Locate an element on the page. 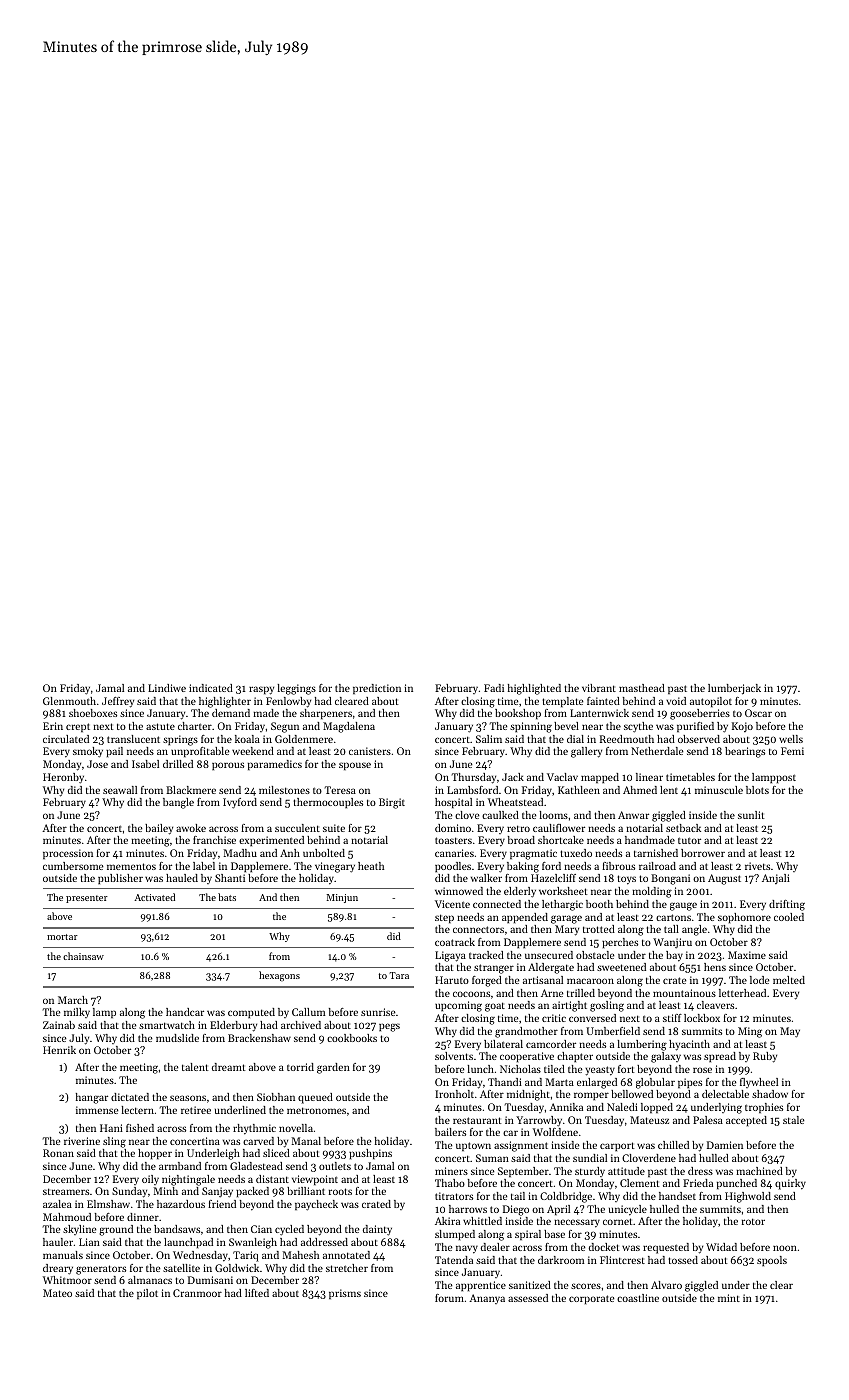  Teresa is located at coordinates (340, 790).
